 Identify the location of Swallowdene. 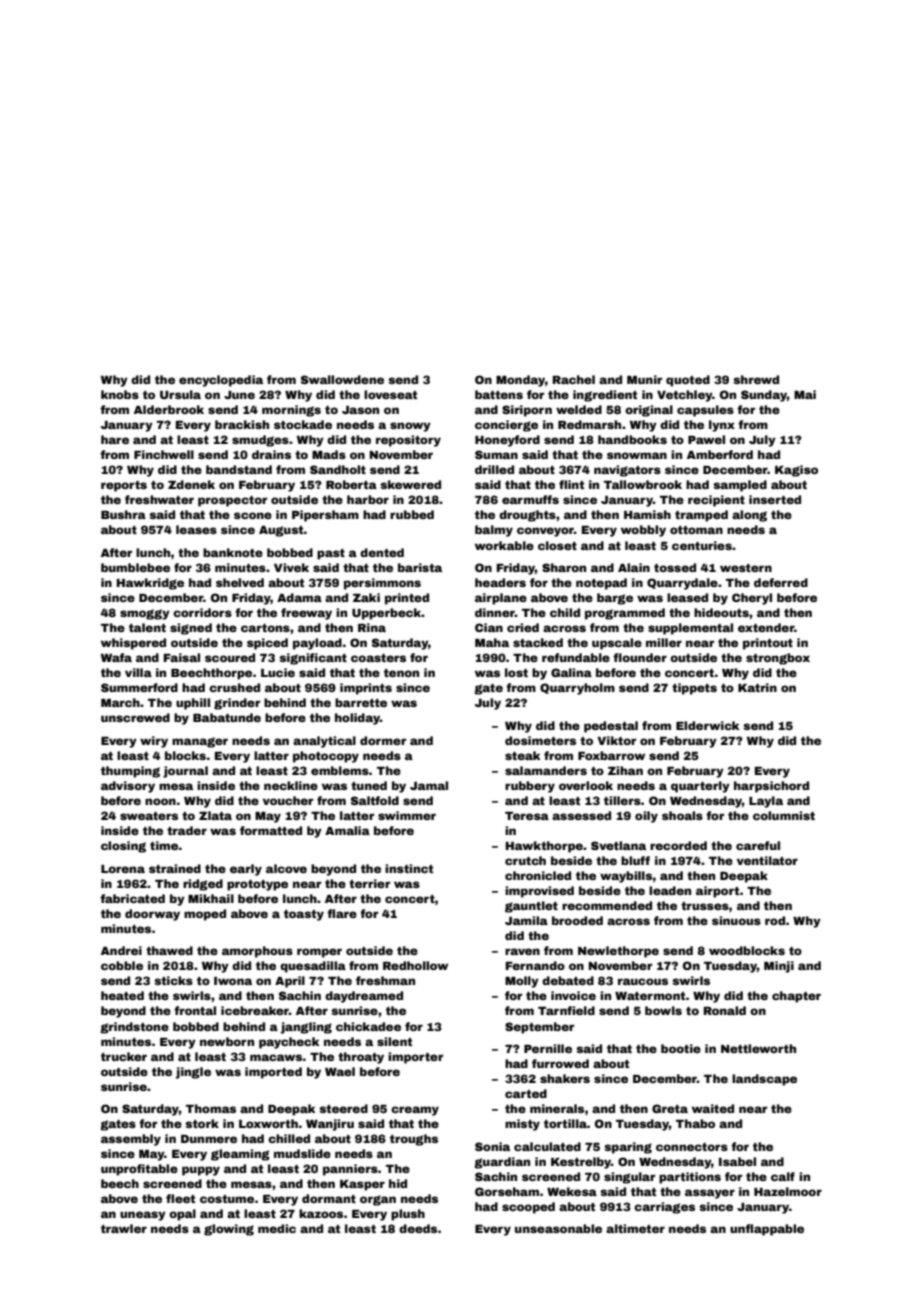
(342, 379).
